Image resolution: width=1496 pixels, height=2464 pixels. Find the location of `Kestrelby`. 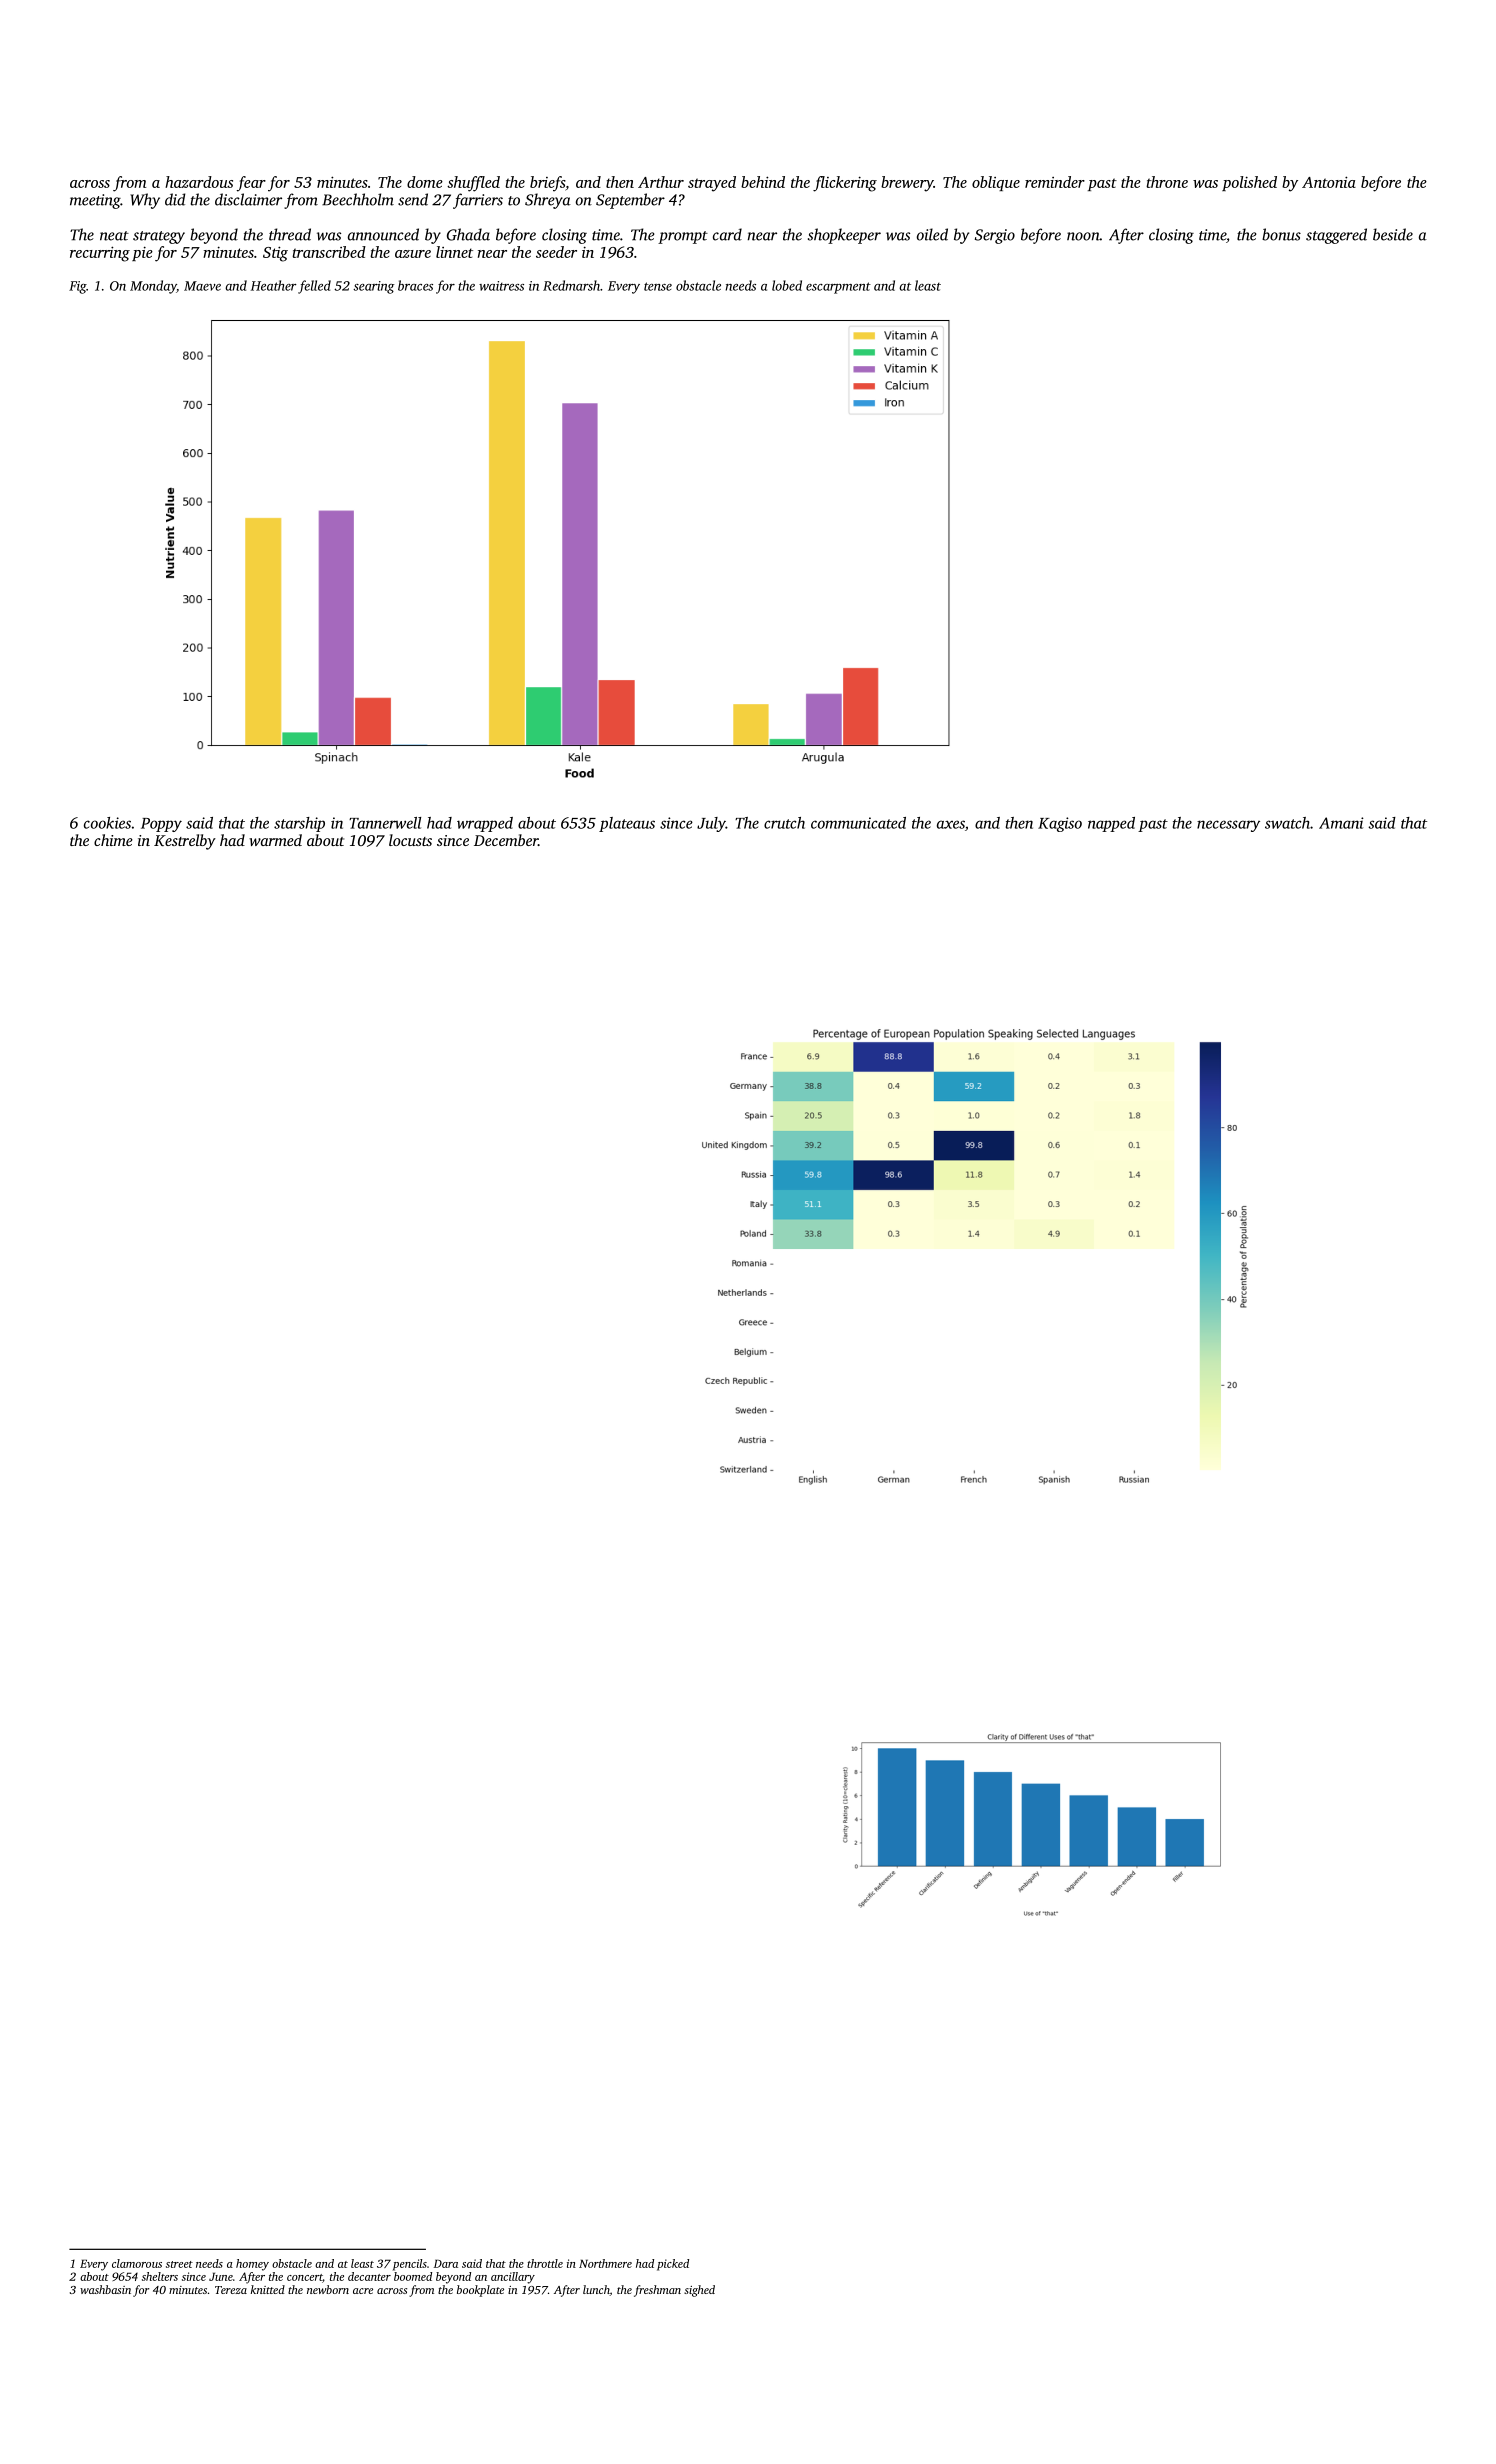

Kestrelby is located at coordinates (185, 842).
